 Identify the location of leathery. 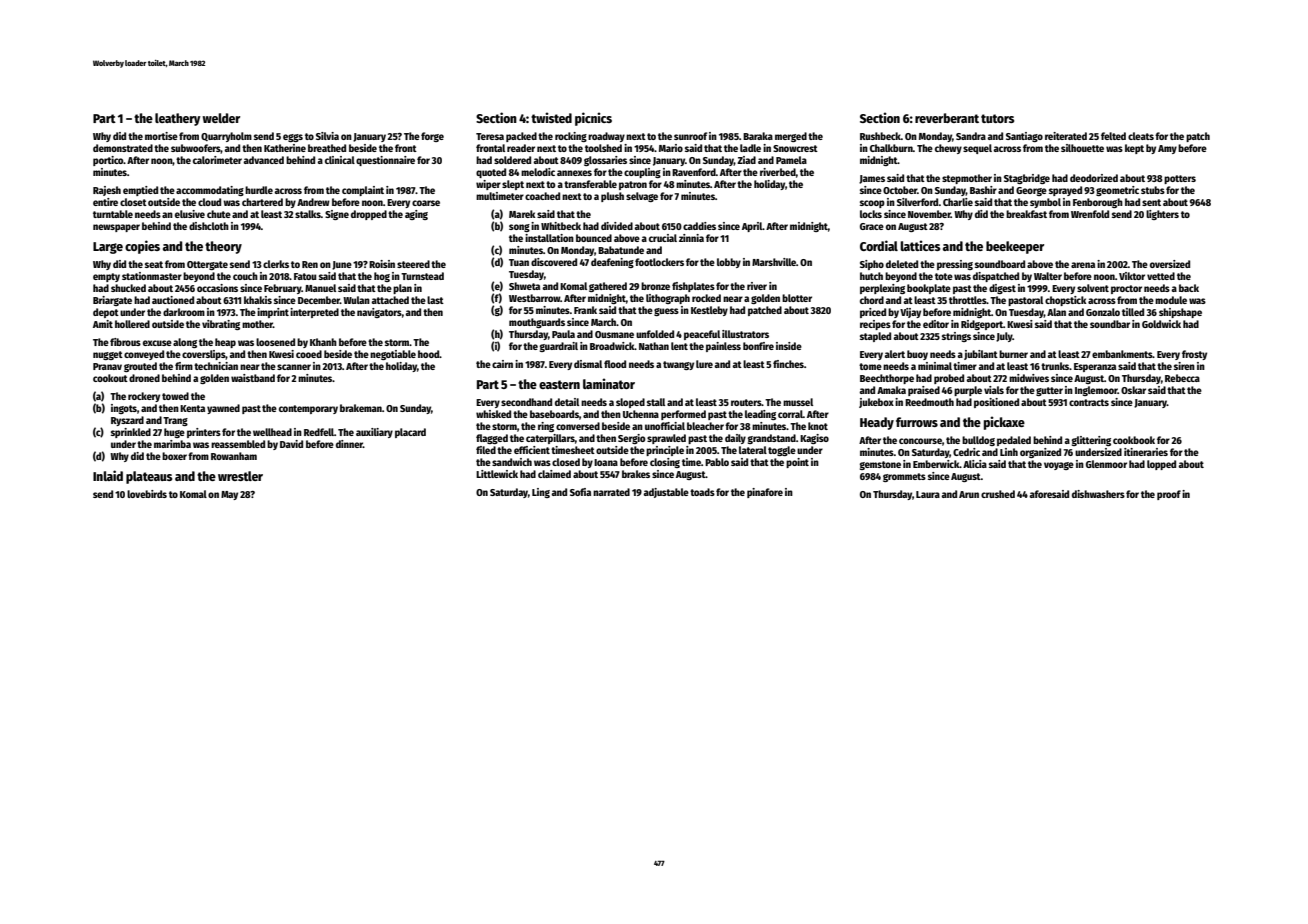
(178, 119).
